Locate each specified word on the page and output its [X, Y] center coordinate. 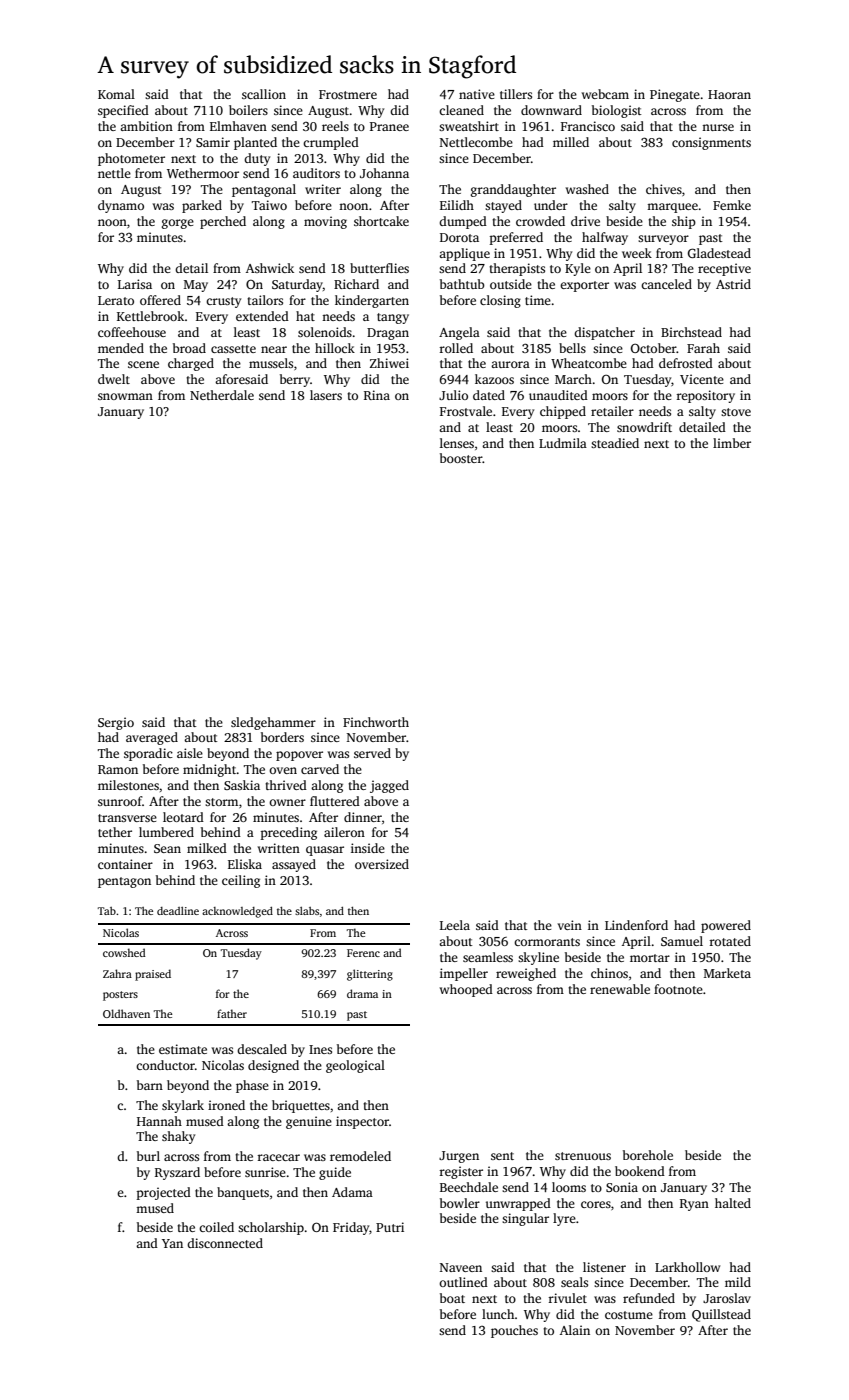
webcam [605, 94]
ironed [226, 1105]
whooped [466, 990]
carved [320, 769]
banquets [243, 1193]
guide [335, 1173]
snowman [125, 396]
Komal [116, 94]
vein [570, 925]
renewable [620, 989]
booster [461, 458]
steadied [615, 443]
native [477, 94]
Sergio [116, 723]
